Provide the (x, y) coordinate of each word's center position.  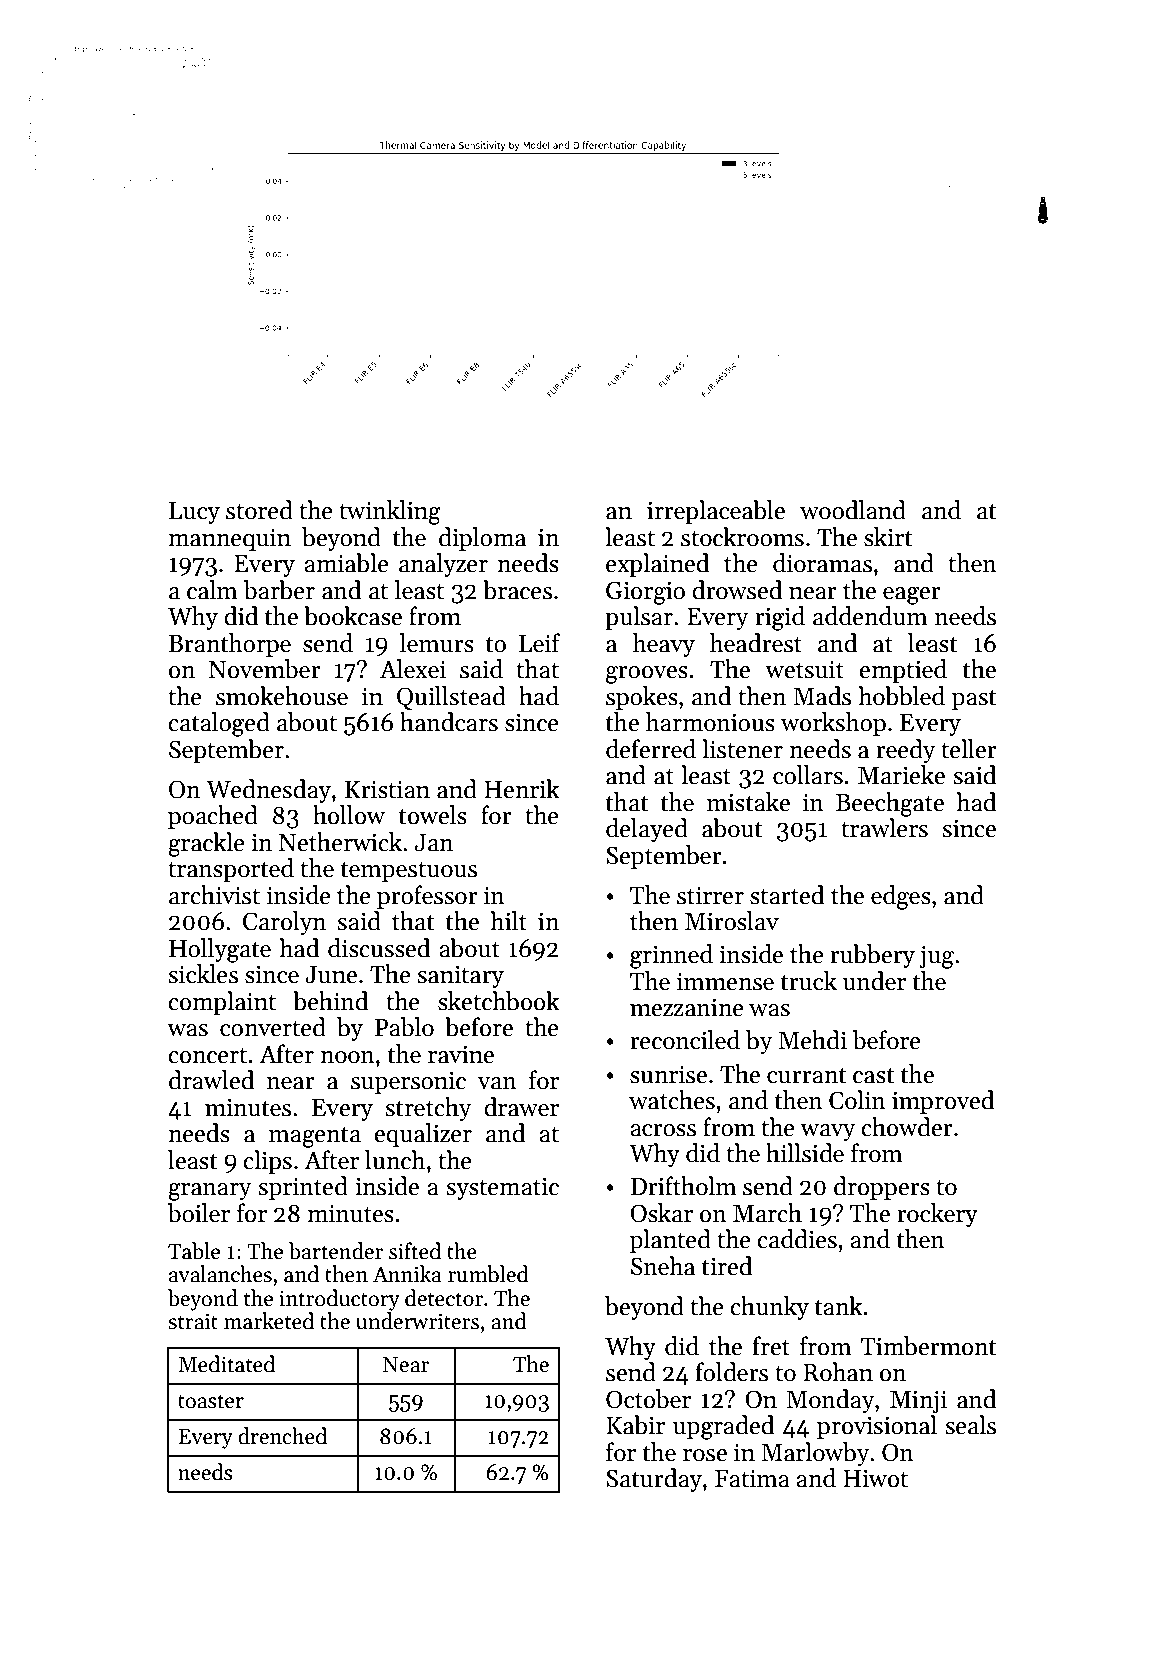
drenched (282, 1436)
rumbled (488, 1274)
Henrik (521, 789)
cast (874, 1076)
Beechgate (890, 804)
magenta (315, 1137)
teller (969, 749)
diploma (482, 539)
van (497, 1083)
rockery (937, 1215)
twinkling (390, 512)
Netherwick (340, 842)
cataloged (219, 724)
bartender (336, 1251)
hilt (508, 921)
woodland (853, 510)
